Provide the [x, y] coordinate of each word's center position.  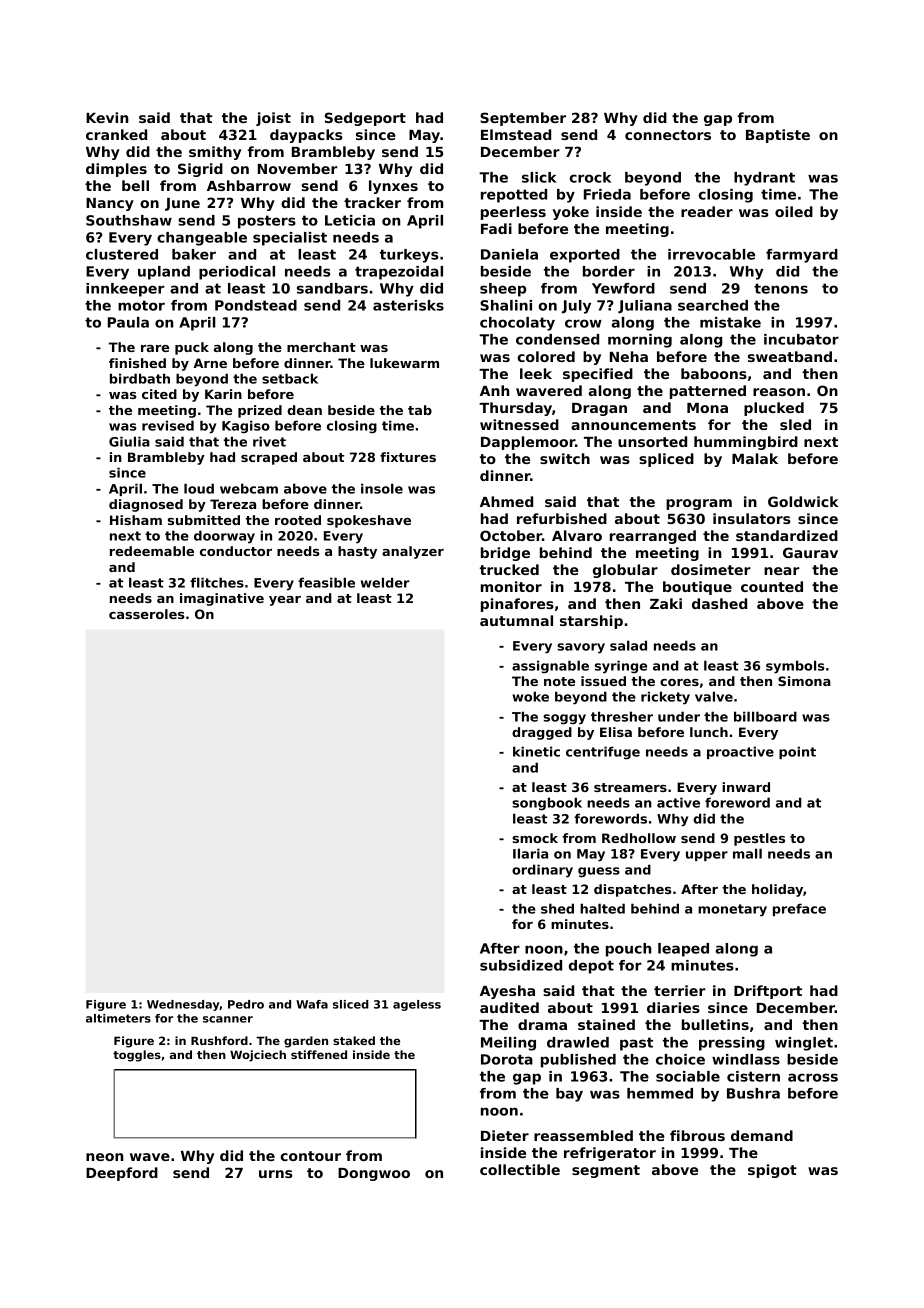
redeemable [152, 551]
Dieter [505, 1135]
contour [311, 1156]
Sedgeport [365, 119]
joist [273, 119]
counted [772, 586]
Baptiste [778, 136]
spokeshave [369, 521]
